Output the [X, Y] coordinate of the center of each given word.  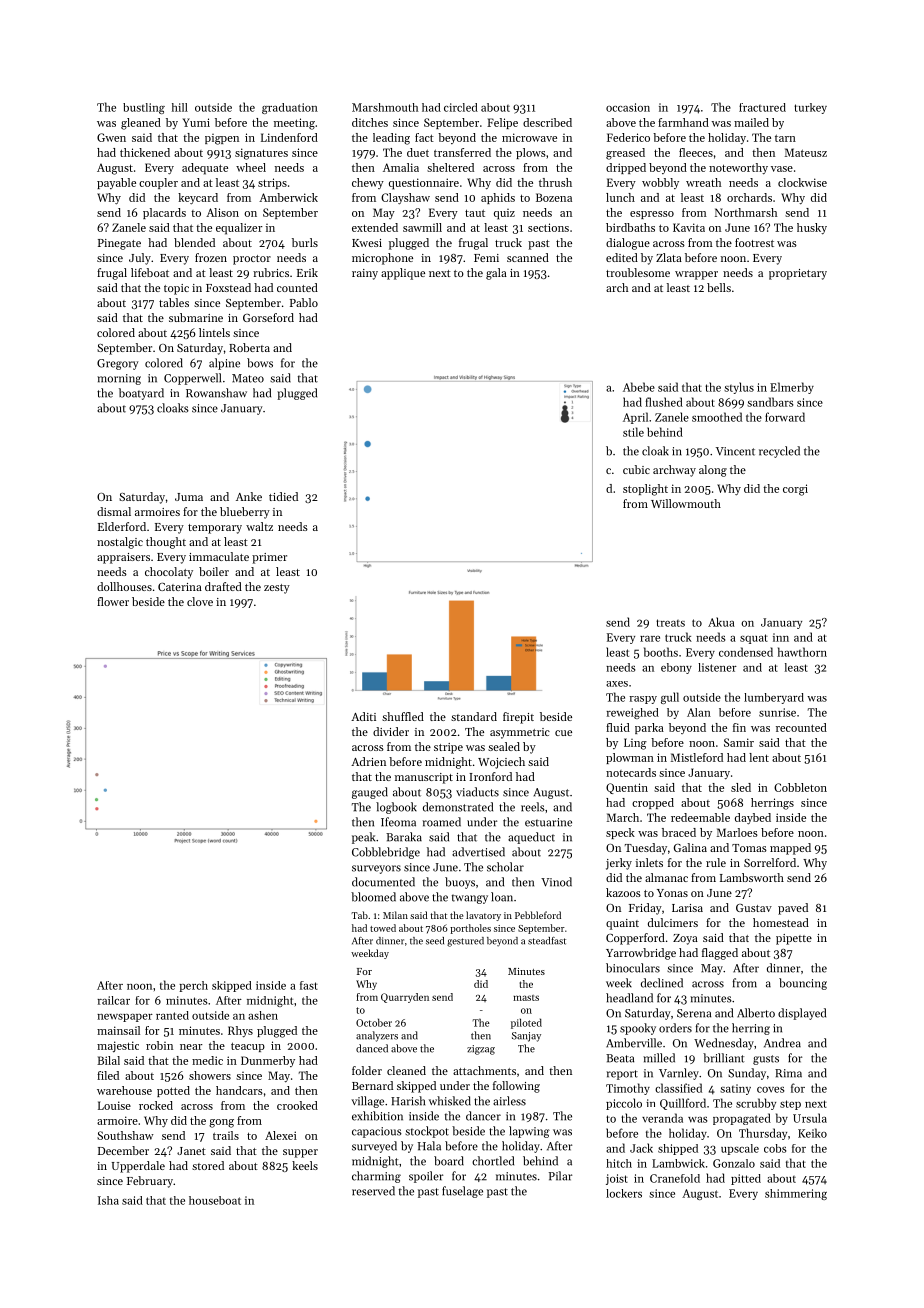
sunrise [777, 712]
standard [474, 716]
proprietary [798, 274]
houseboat [215, 1200]
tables [174, 302]
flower [113, 601]
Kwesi [367, 243]
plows [531, 153]
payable [116, 183]
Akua [721, 622]
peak [363, 838]
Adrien [368, 761]
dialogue [628, 244]
